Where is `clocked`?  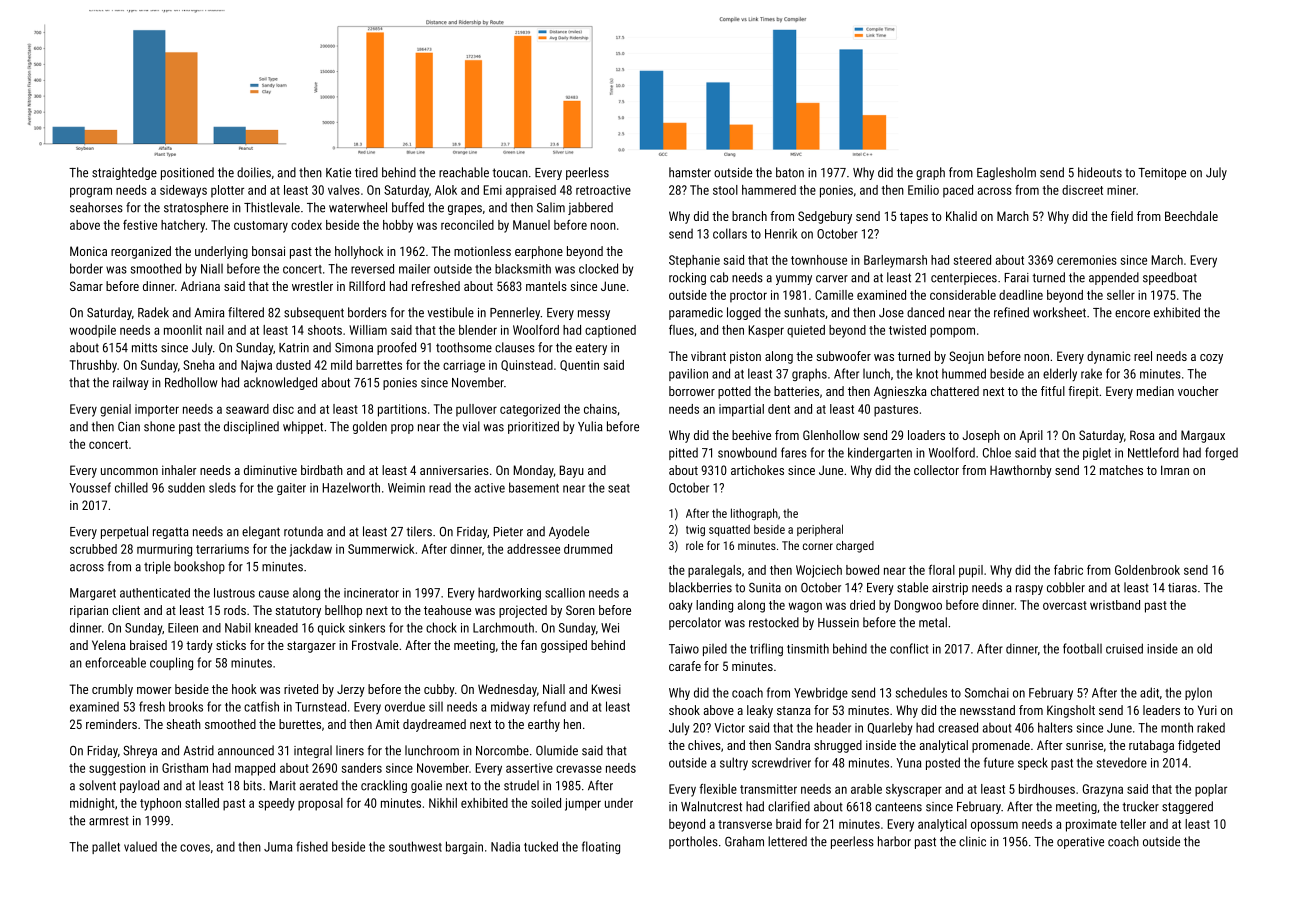
clocked is located at coordinates (598, 268).
